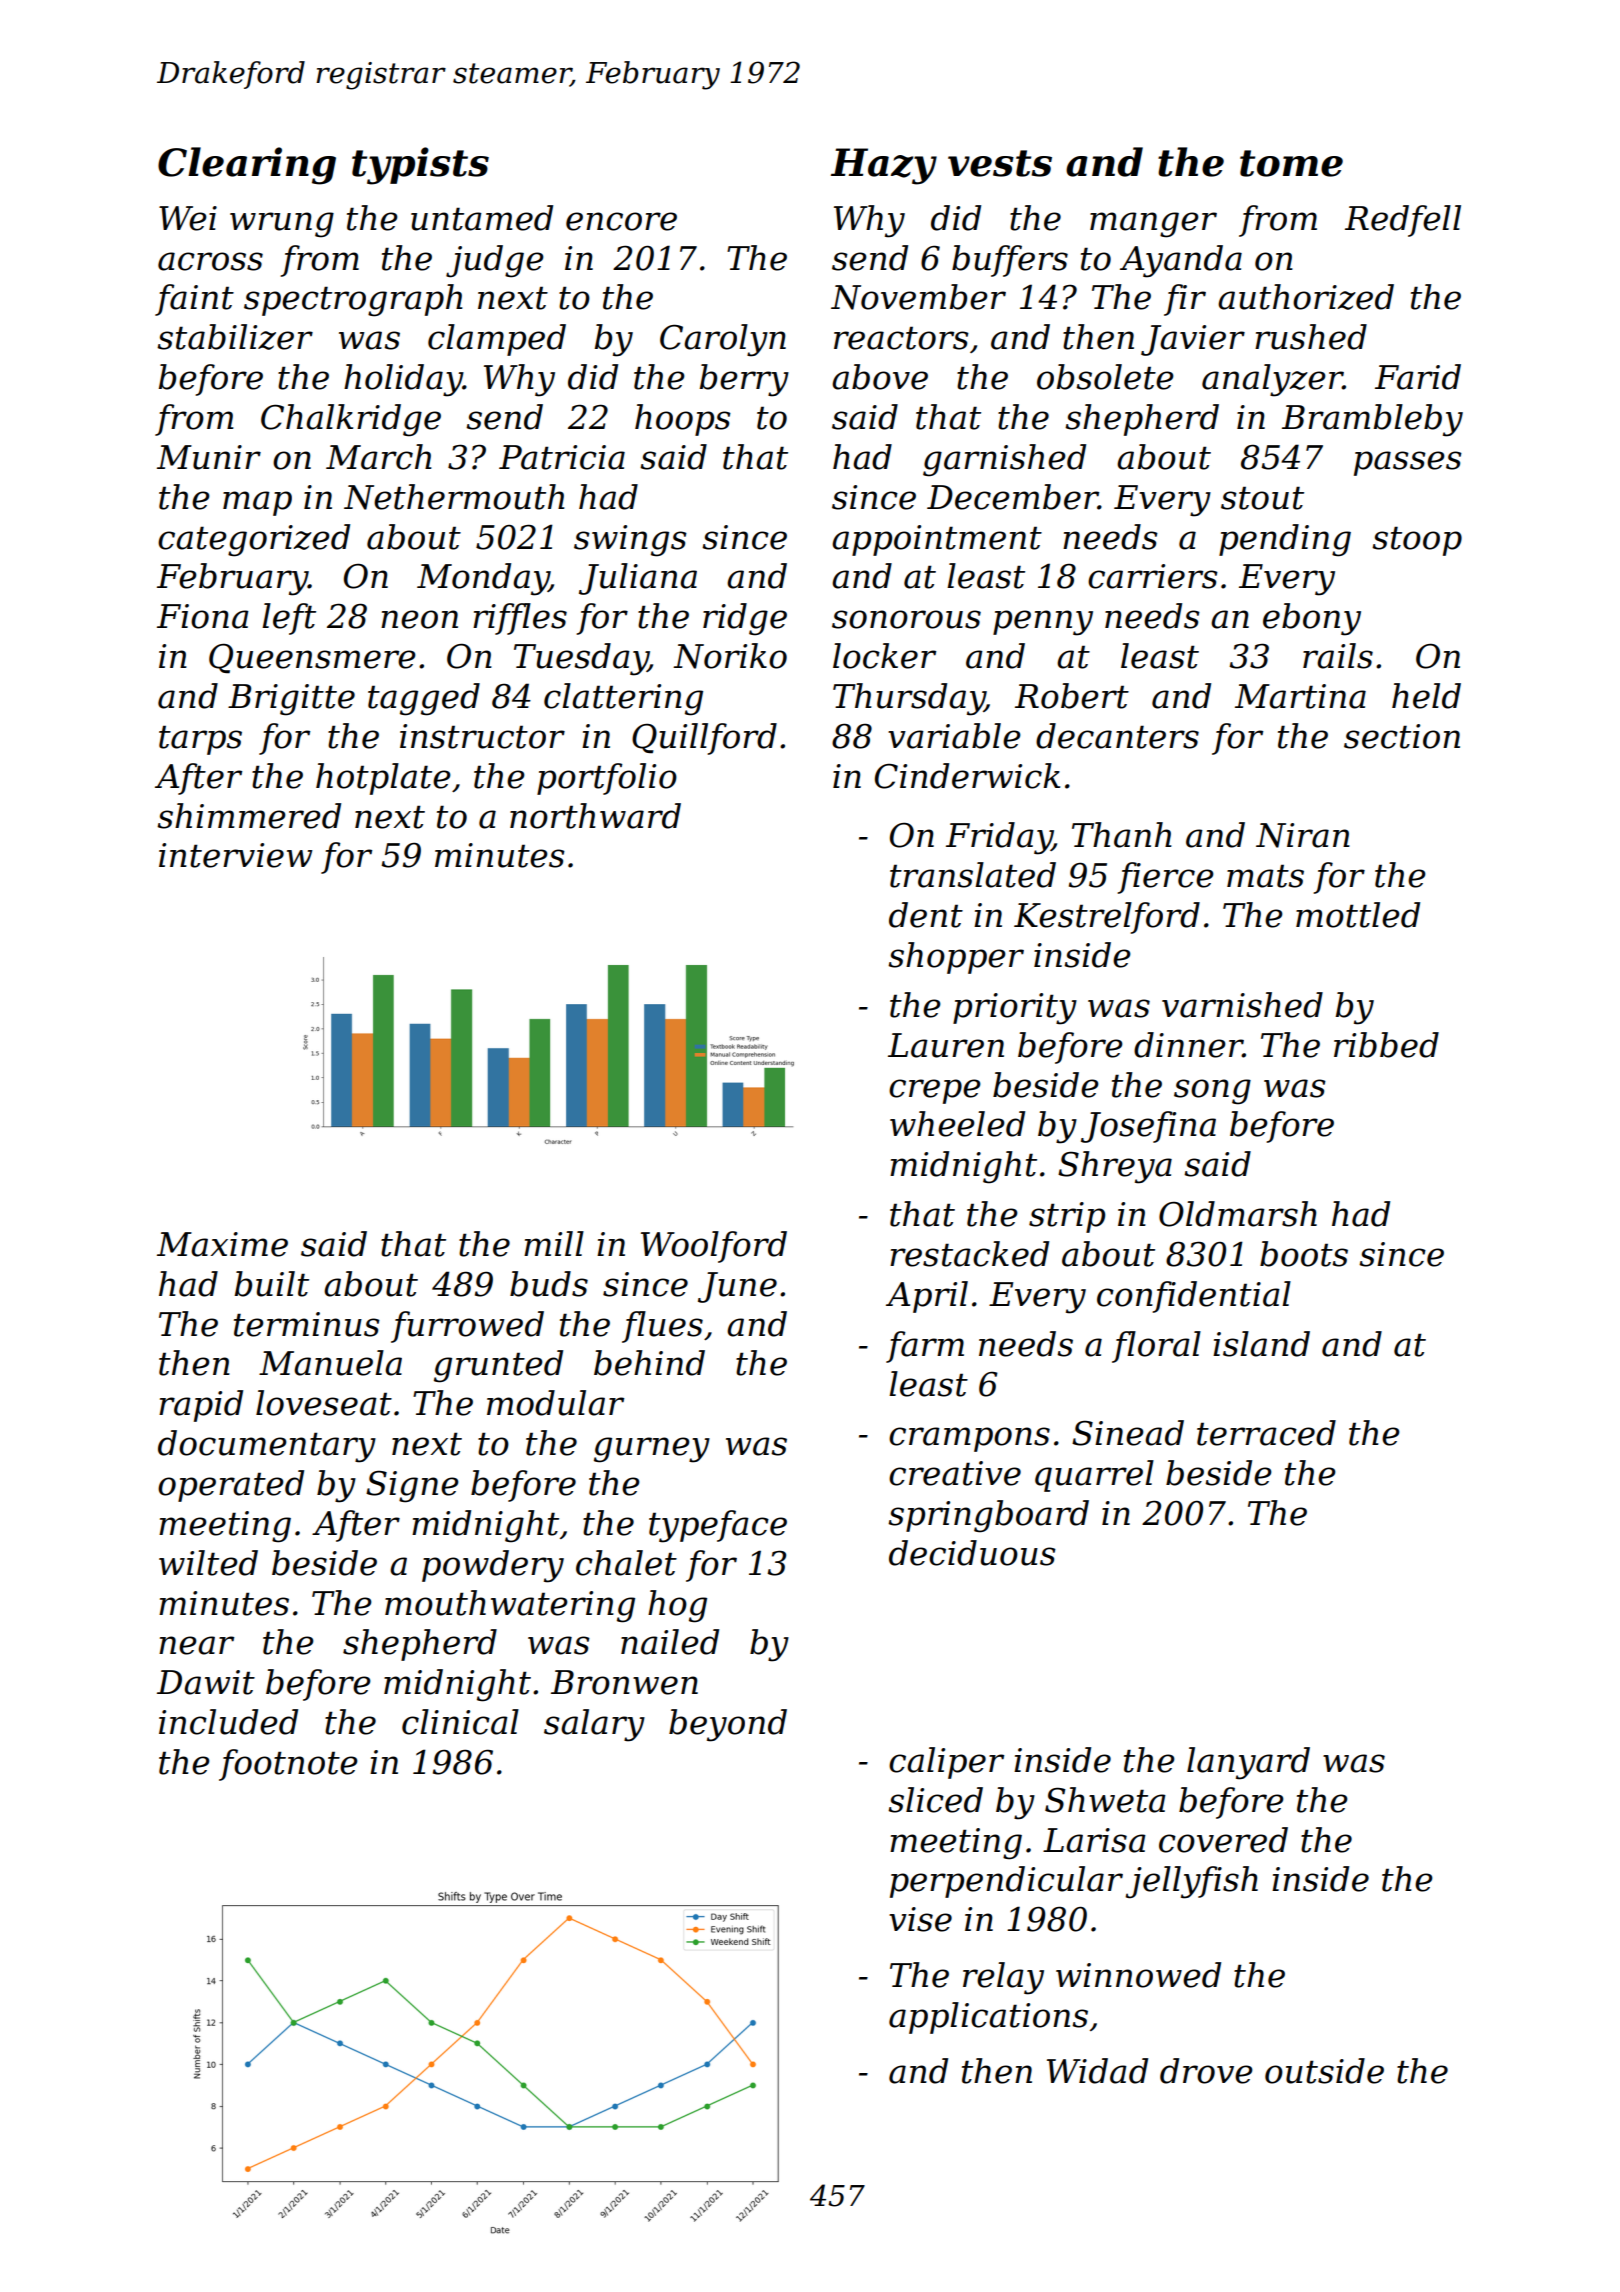 This screenshot has width=1620, height=2292. I want to click on footnote, so click(288, 1765).
